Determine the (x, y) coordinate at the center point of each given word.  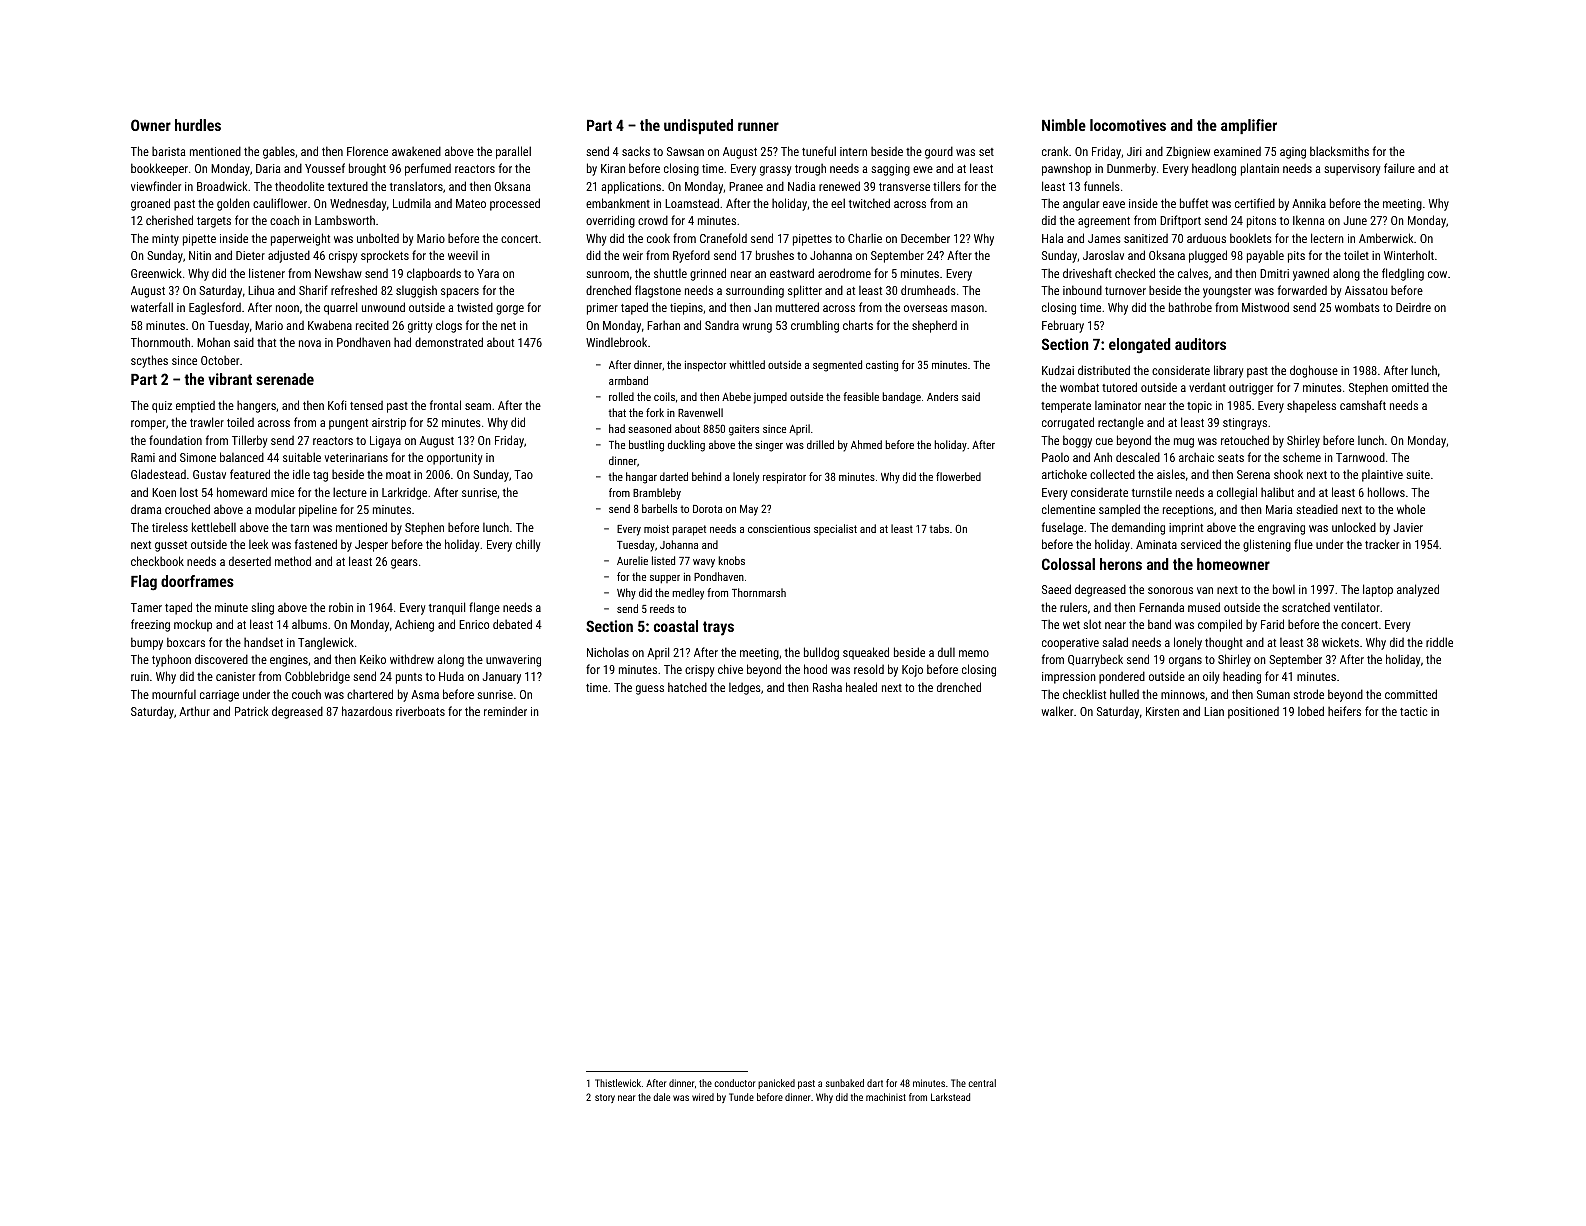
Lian (1214, 711)
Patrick (251, 711)
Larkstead (950, 1097)
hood (815, 669)
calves (1193, 273)
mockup (193, 625)
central (982, 1083)
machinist (886, 1097)
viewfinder (156, 186)
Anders (942, 396)
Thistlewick (618, 1083)
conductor (735, 1083)
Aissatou (1366, 290)
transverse (904, 187)
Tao (523, 474)
